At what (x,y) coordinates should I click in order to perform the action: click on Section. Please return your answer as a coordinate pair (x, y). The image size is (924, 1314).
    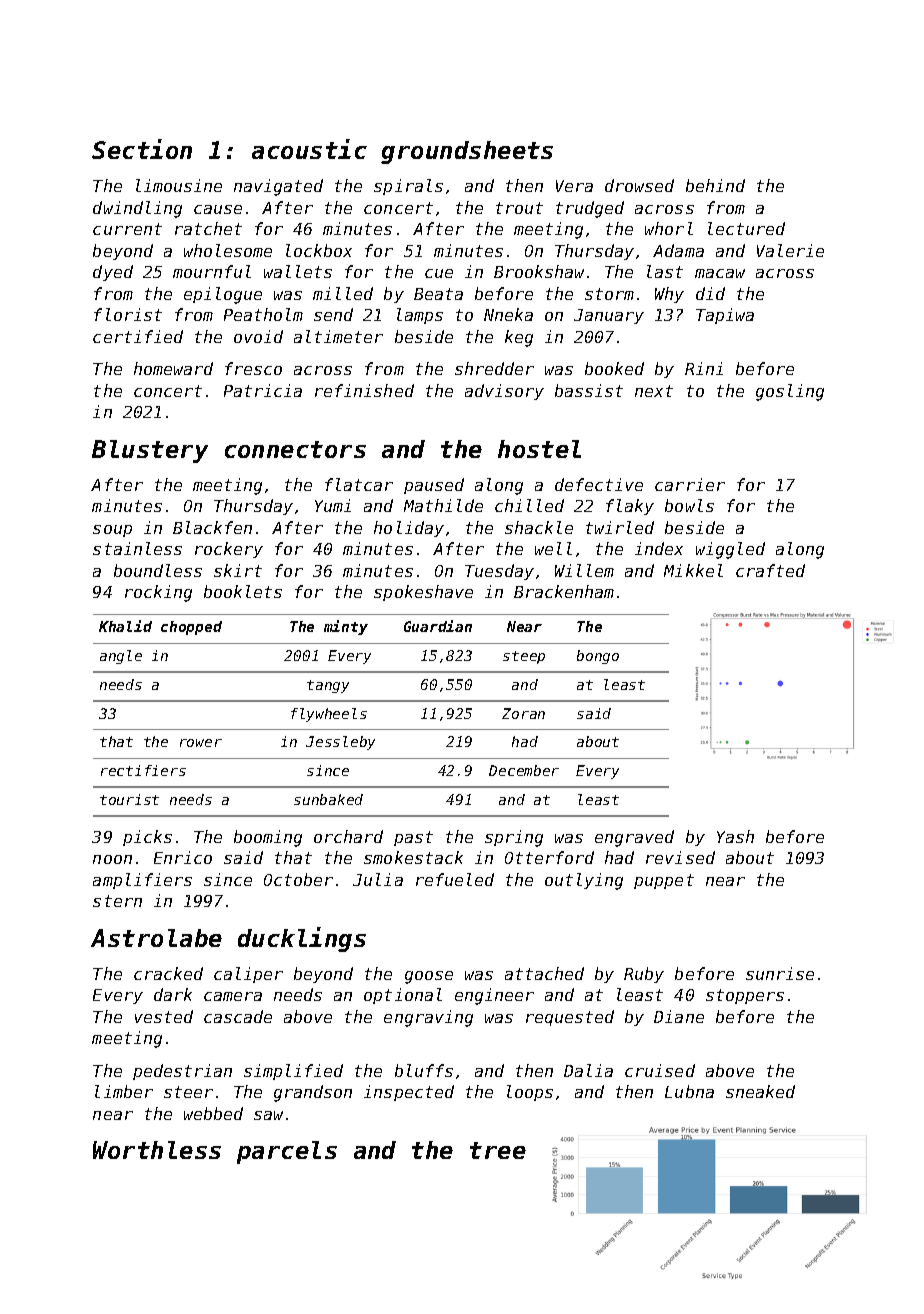
    Looking at the image, I should click on (142, 149).
